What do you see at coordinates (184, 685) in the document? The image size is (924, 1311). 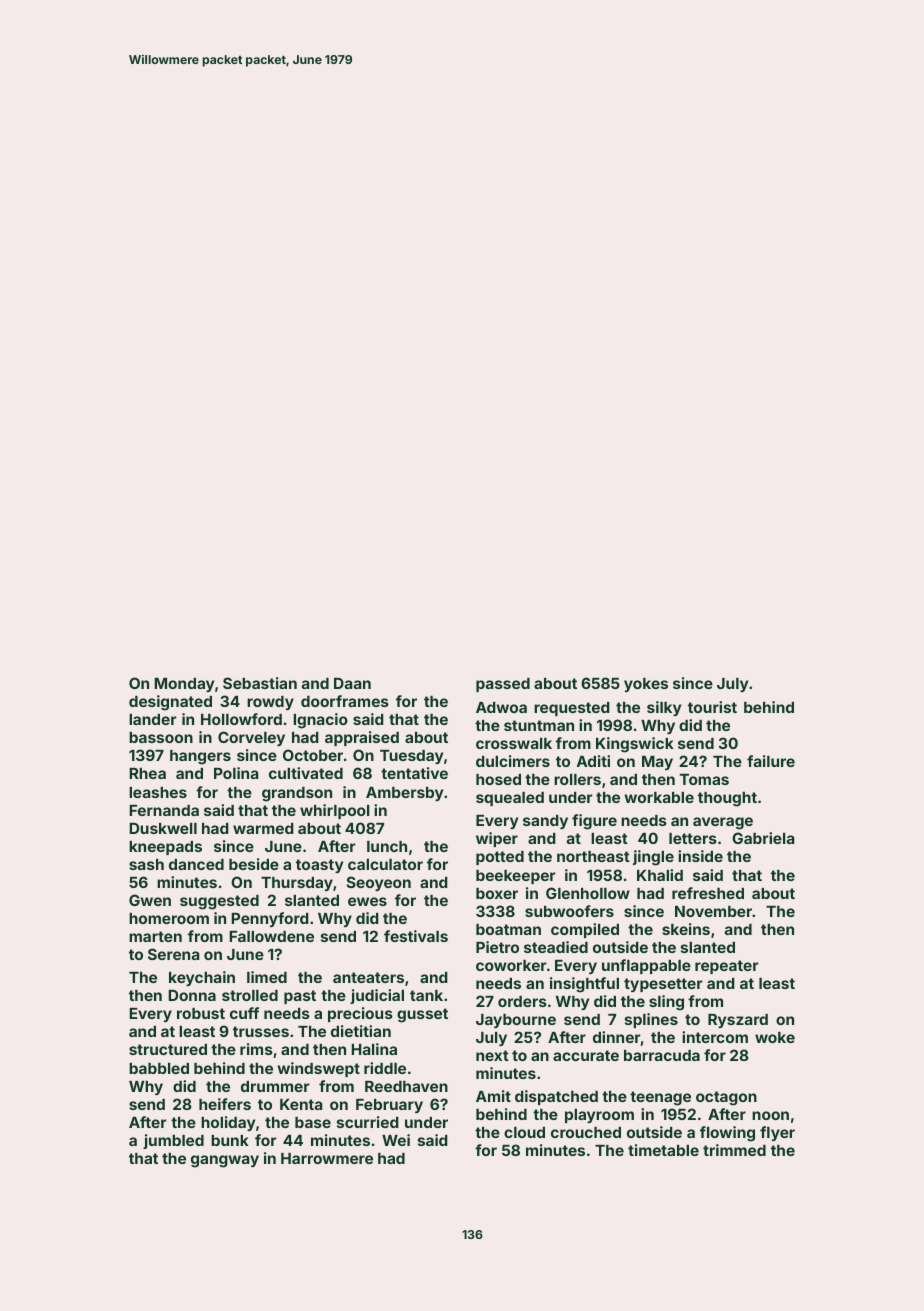 I see `Monday` at bounding box center [184, 685].
